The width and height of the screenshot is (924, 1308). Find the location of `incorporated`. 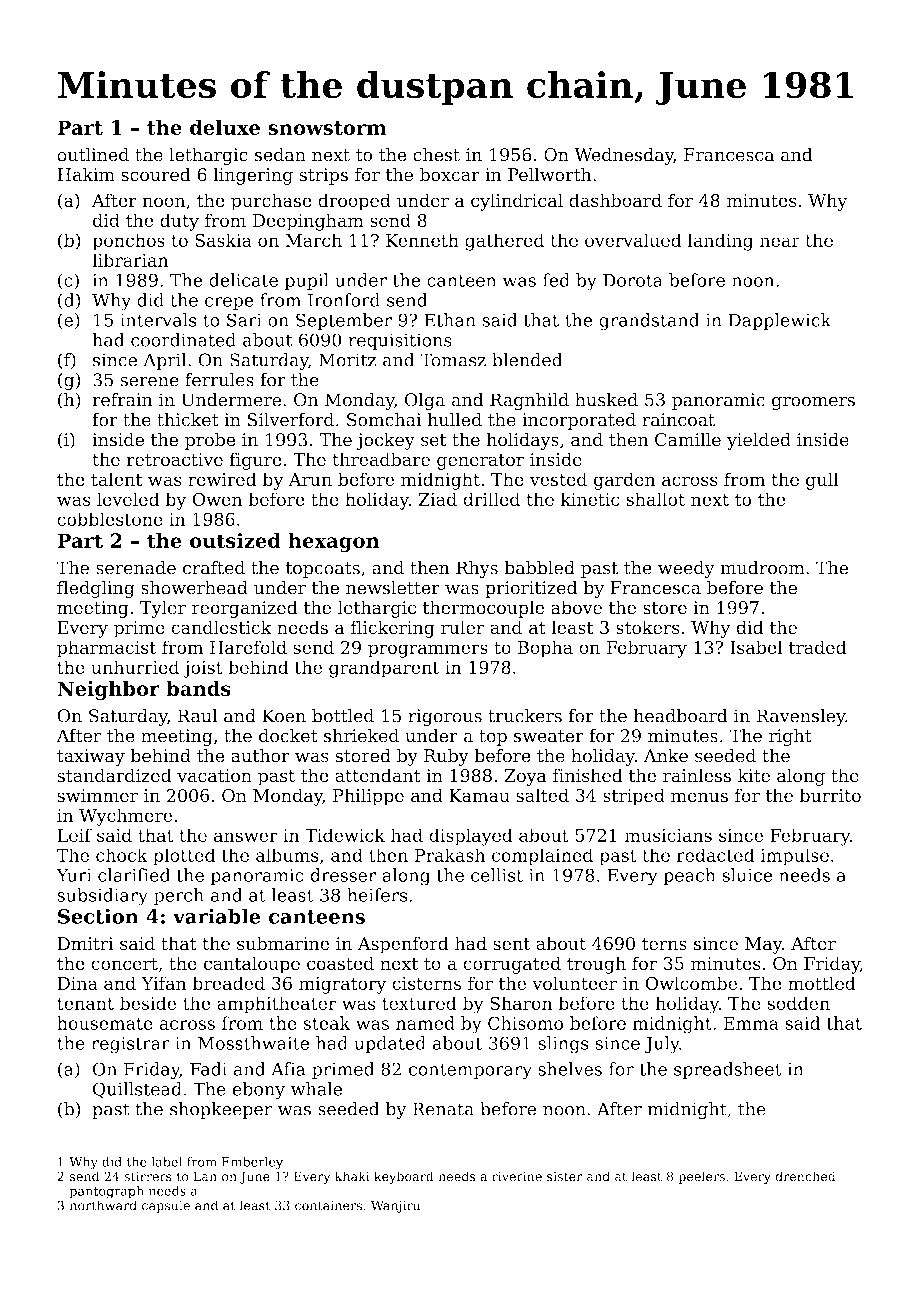

incorporated is located at coordinates (579, 421).
